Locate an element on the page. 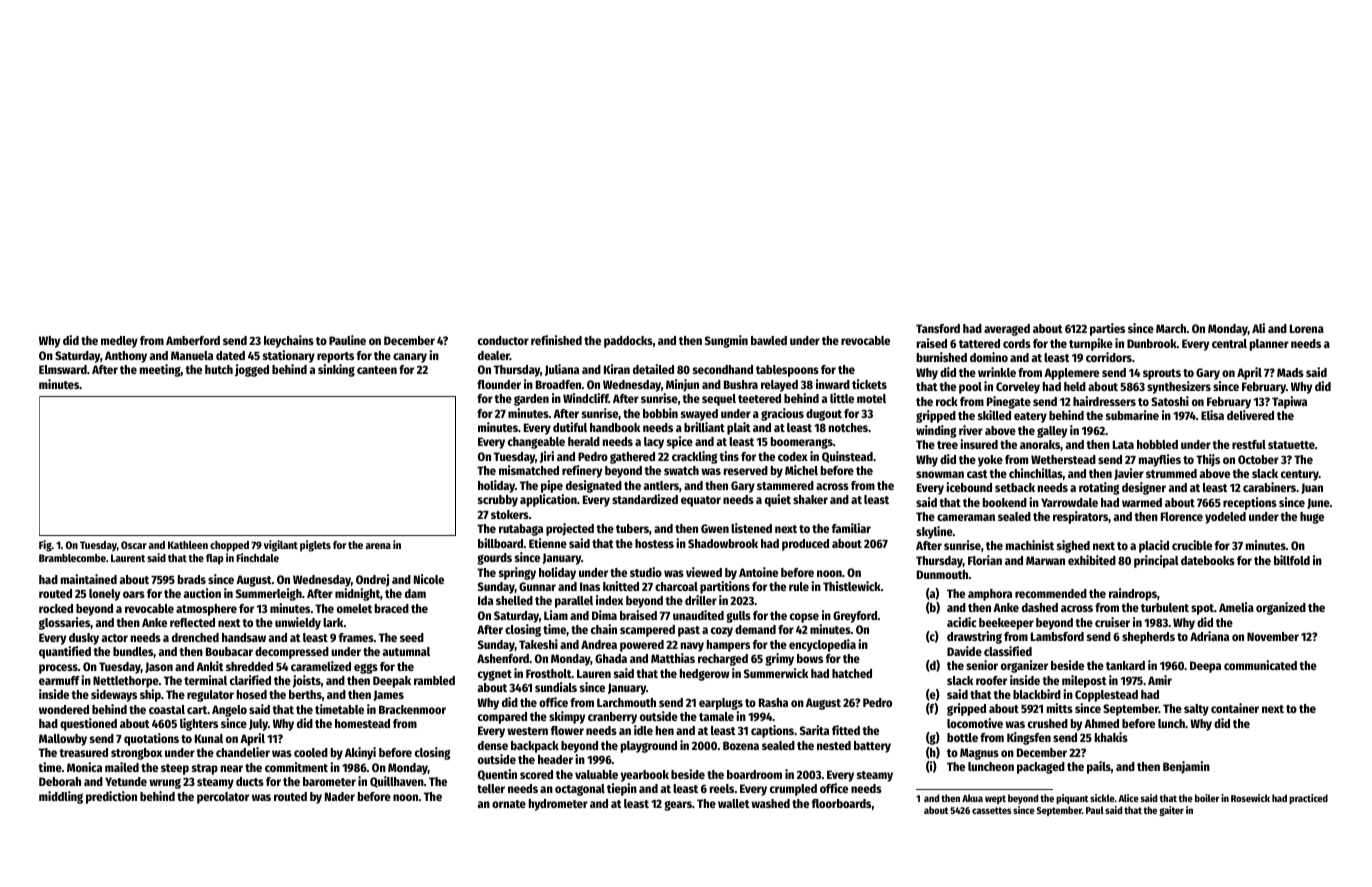  cassettes is located at coordinates (991, 810).
